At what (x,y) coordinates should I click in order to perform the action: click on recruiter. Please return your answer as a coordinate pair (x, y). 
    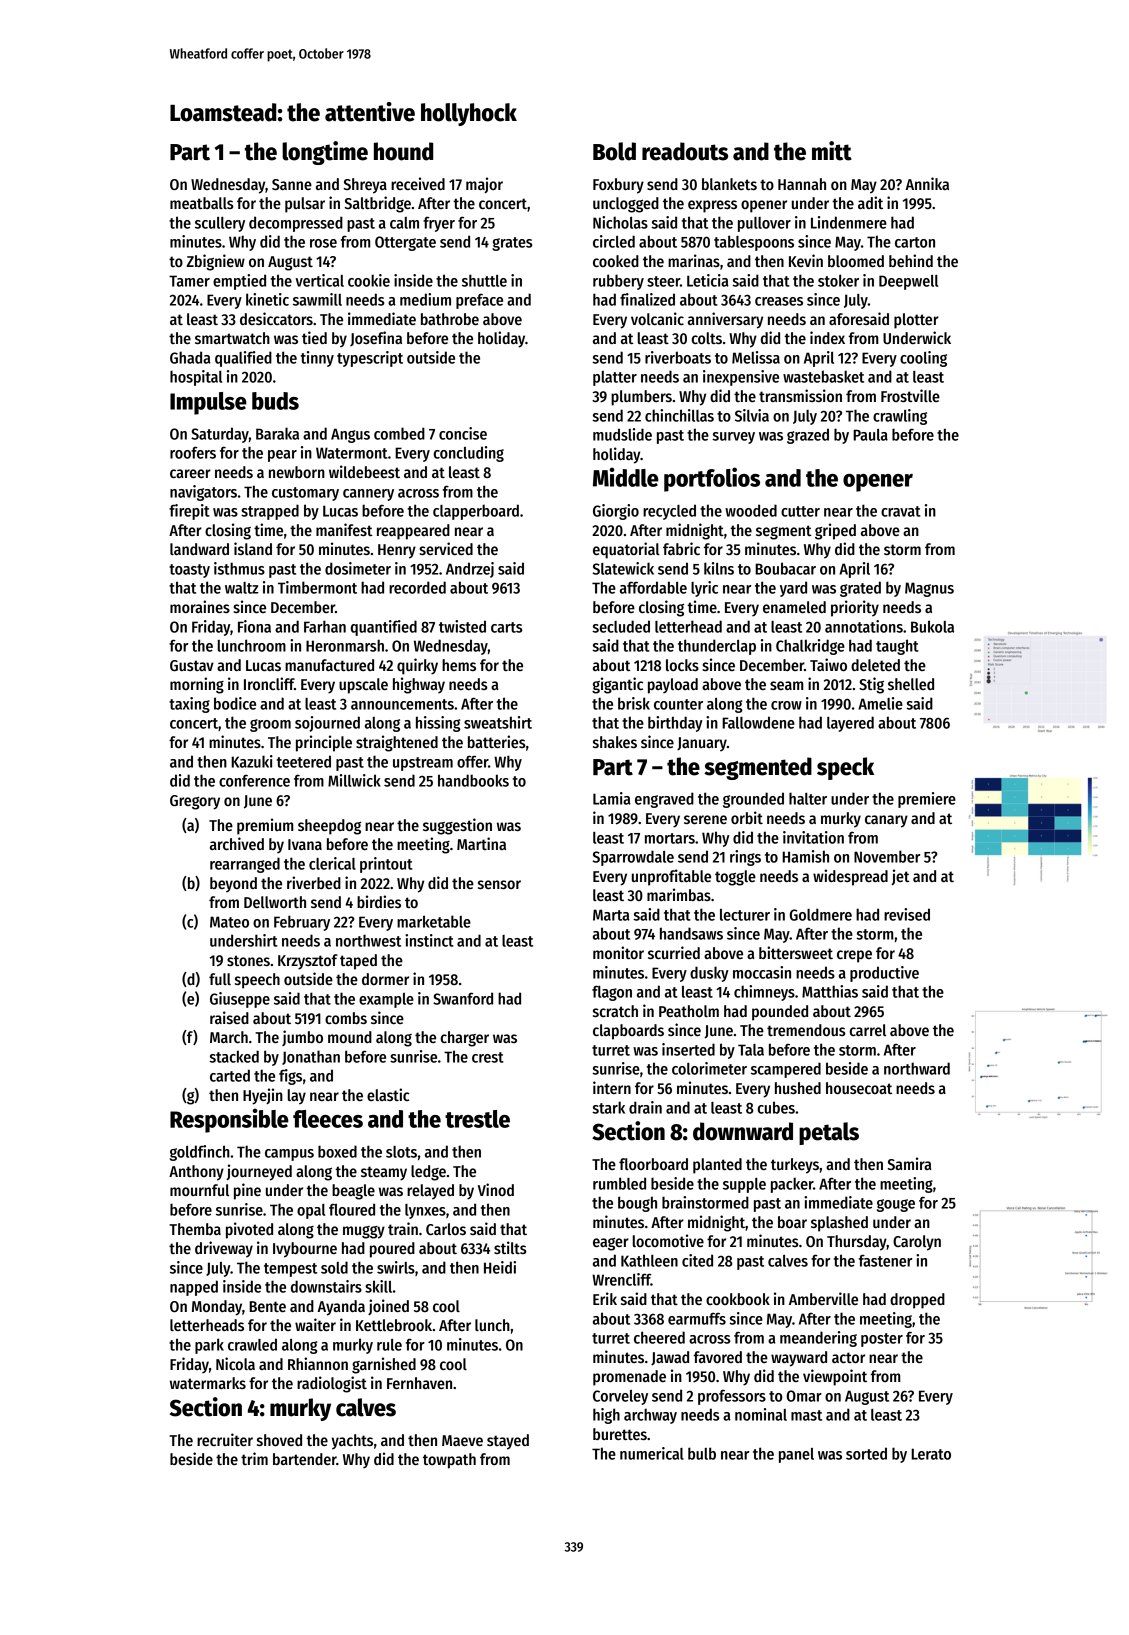
    Looking at the image, I should click on (225, 1439).
